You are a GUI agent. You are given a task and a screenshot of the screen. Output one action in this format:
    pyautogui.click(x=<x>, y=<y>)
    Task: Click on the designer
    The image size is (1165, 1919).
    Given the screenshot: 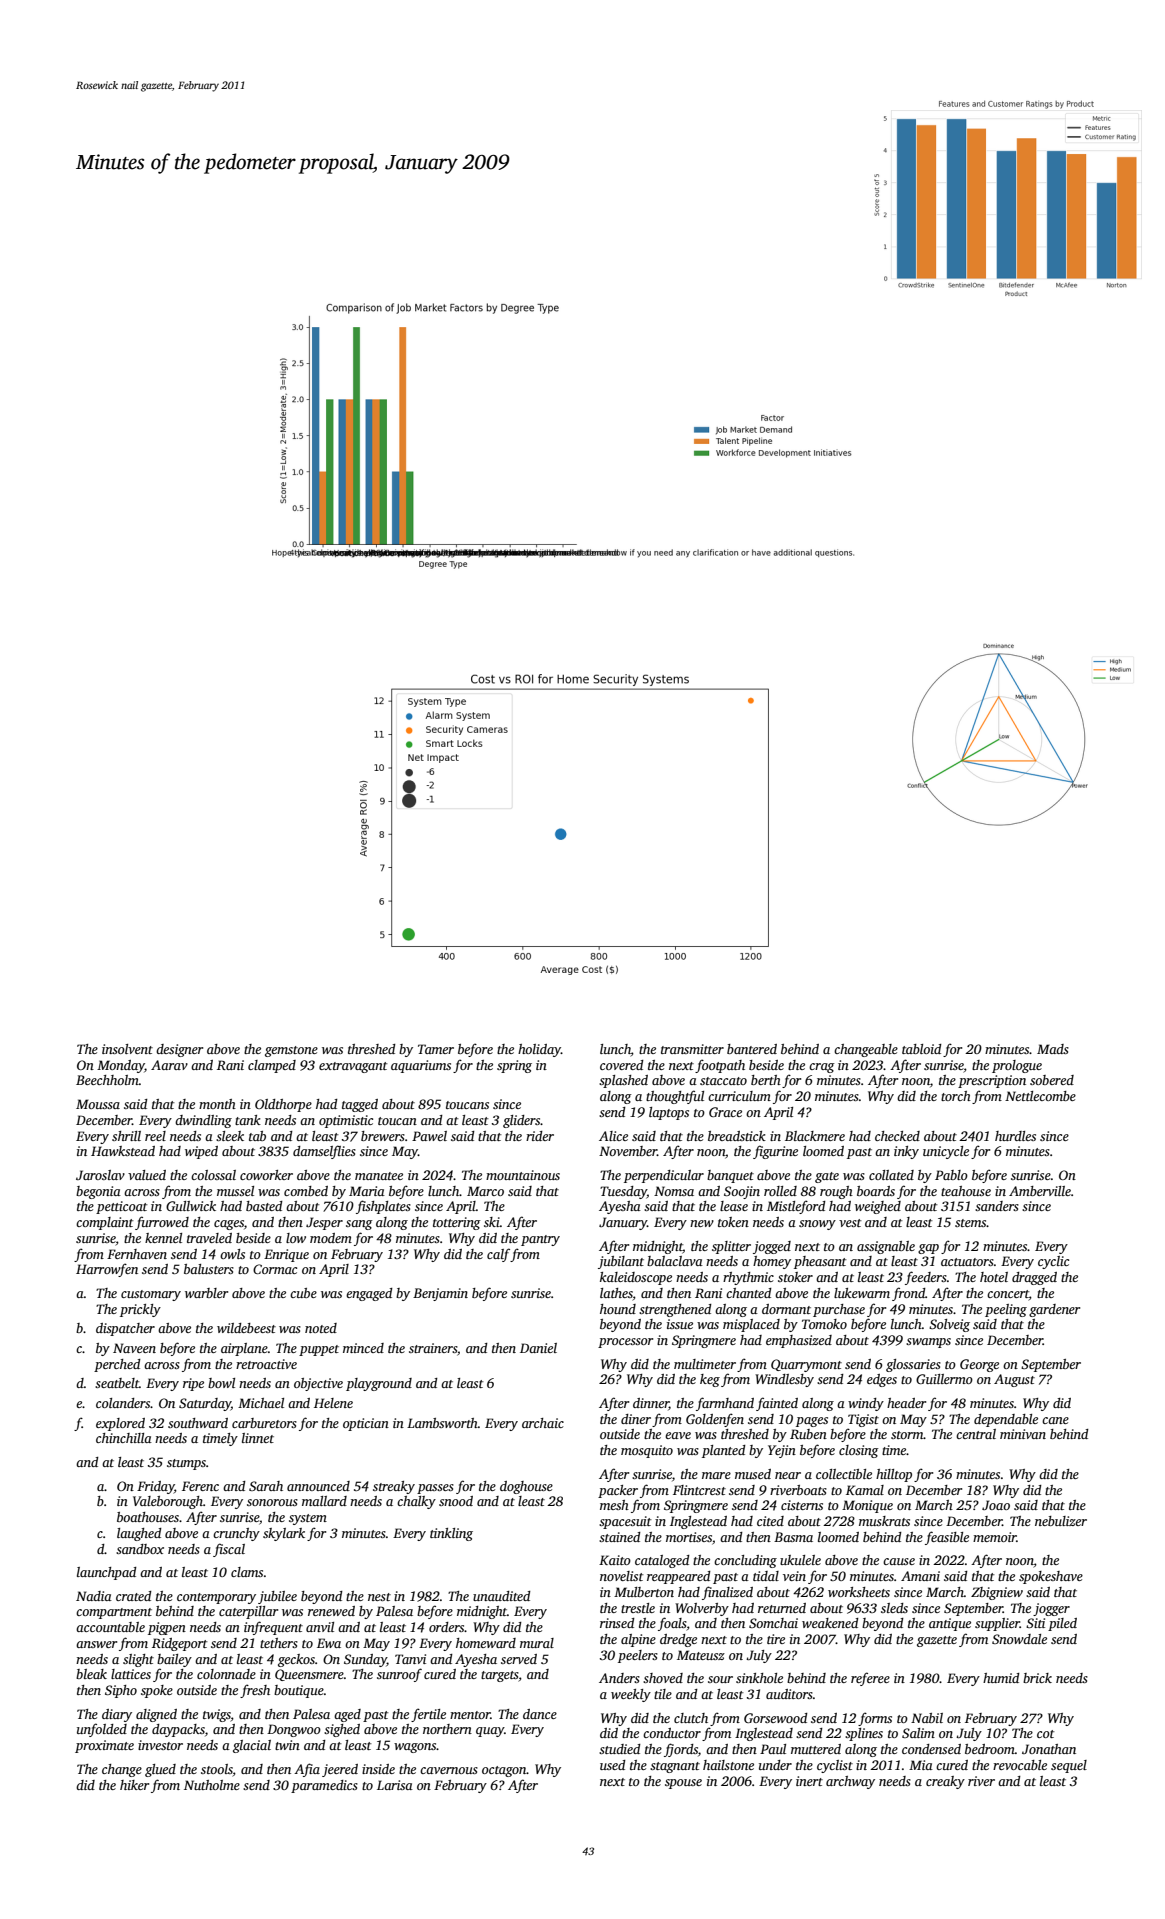 What is the action you would take?
    pyautogui.click(x=179, y=1050)
